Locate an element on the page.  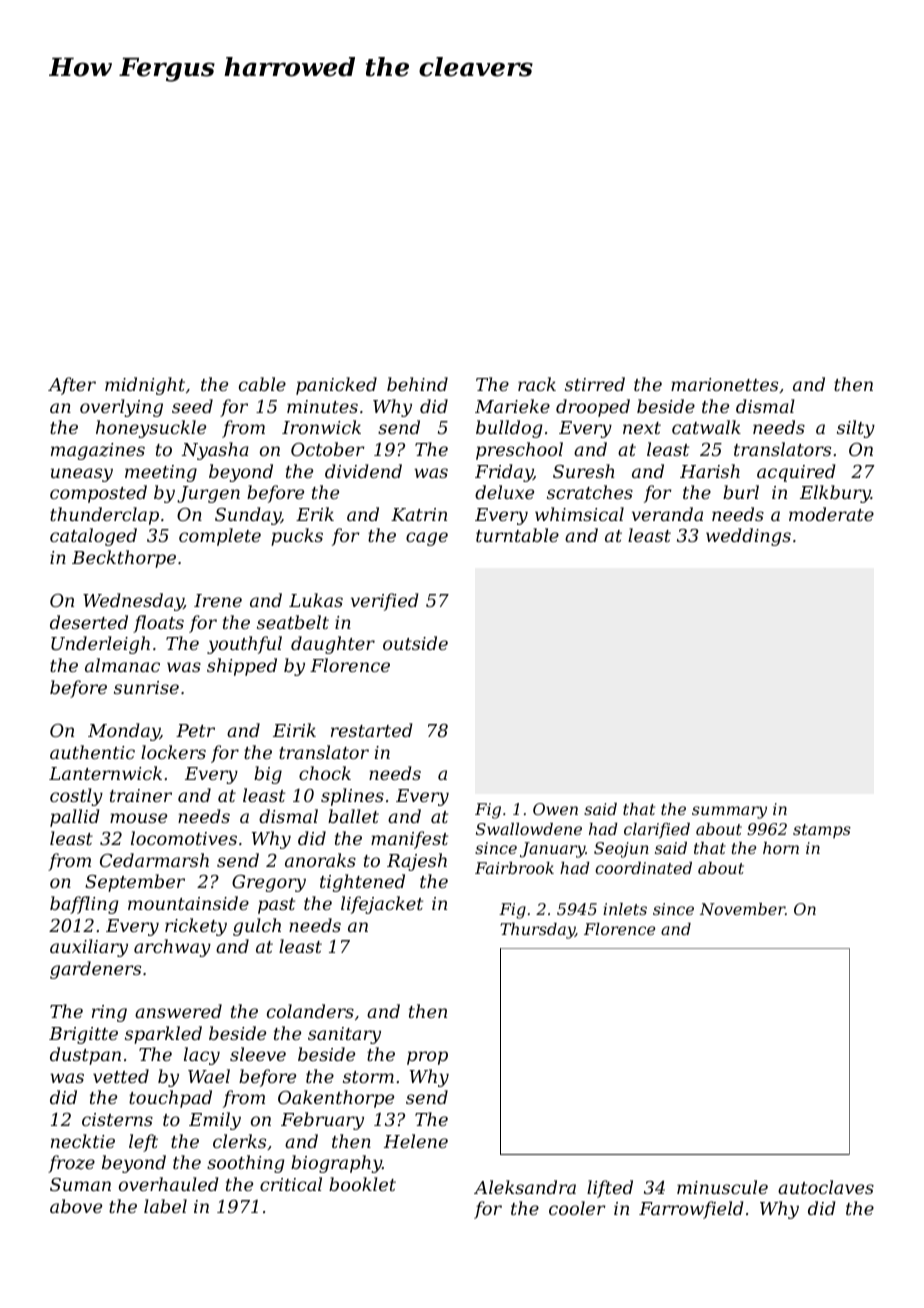
stirred is located at coordinates (595, 384).
